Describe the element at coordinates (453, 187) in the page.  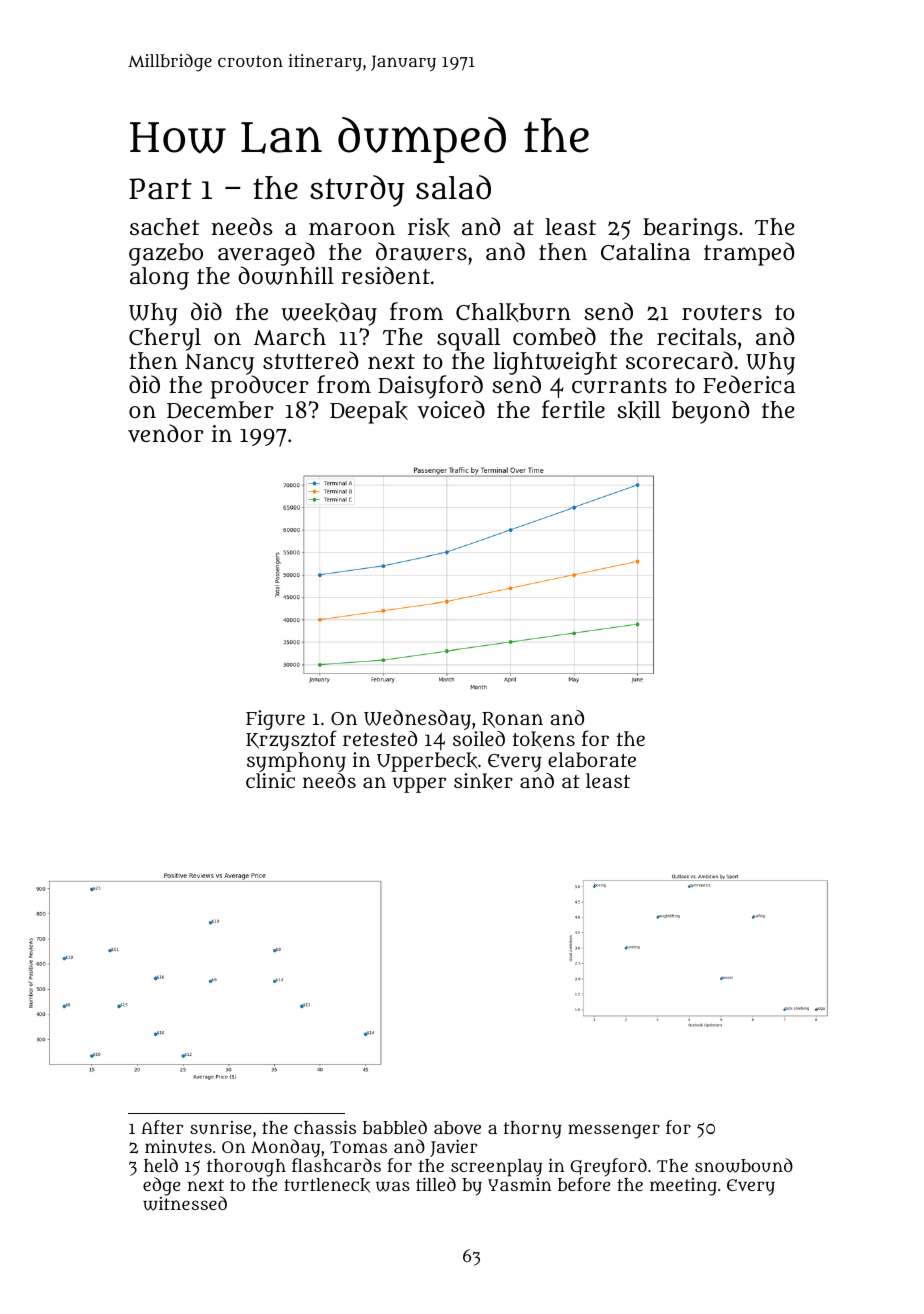
I see `salad` at that location.
